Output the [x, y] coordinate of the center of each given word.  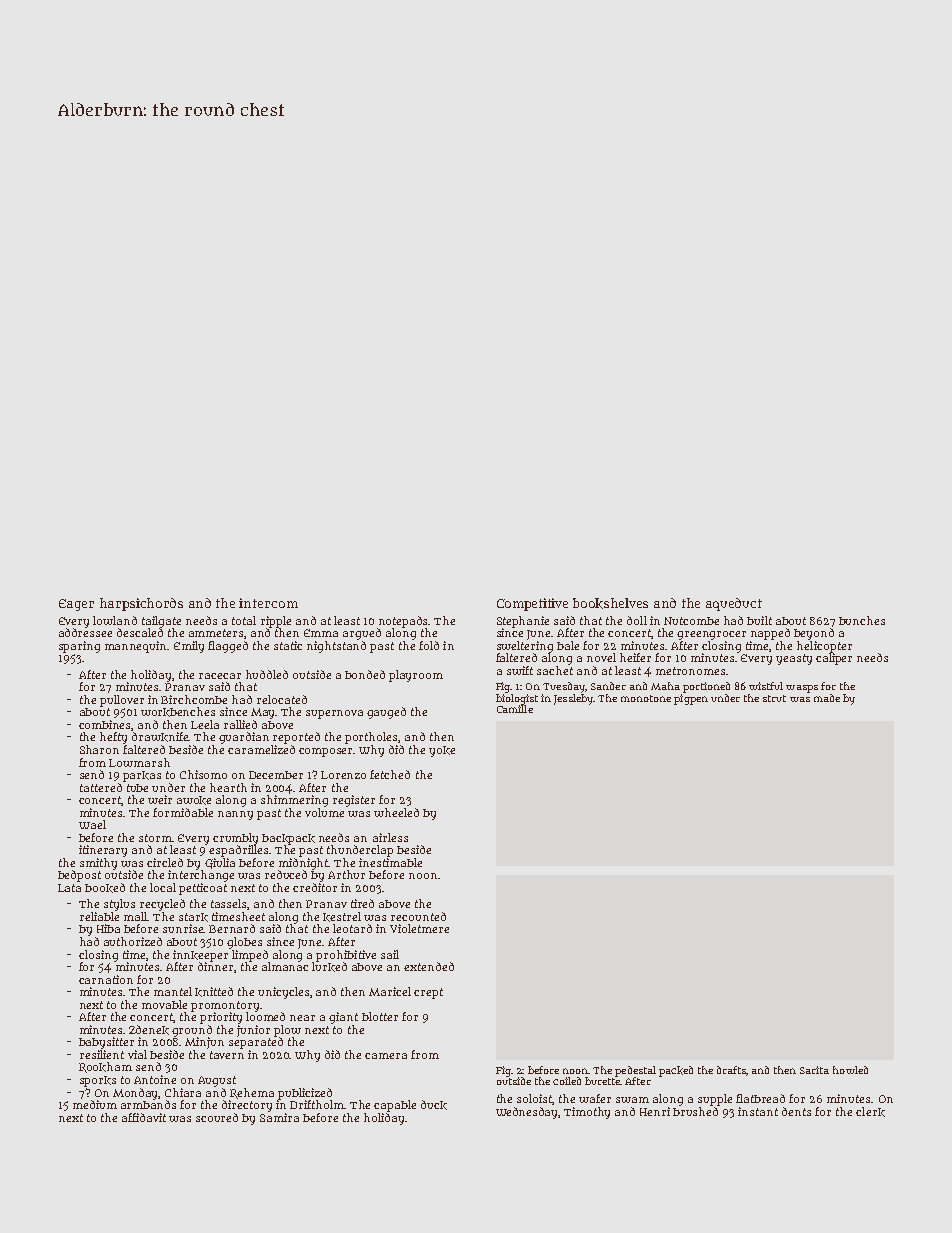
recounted [418, 916]
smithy [98, 864]
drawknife [160, 737]
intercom [268, 603]
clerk [870, 1112]
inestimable [390, 862]
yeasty [794, 659]
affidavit [144, 1117]
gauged [386, 713]
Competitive [532, 604]
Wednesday [527, 1113]
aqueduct [734, 604]
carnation [106, 979]
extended [429, 966]
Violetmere [419, 928]
